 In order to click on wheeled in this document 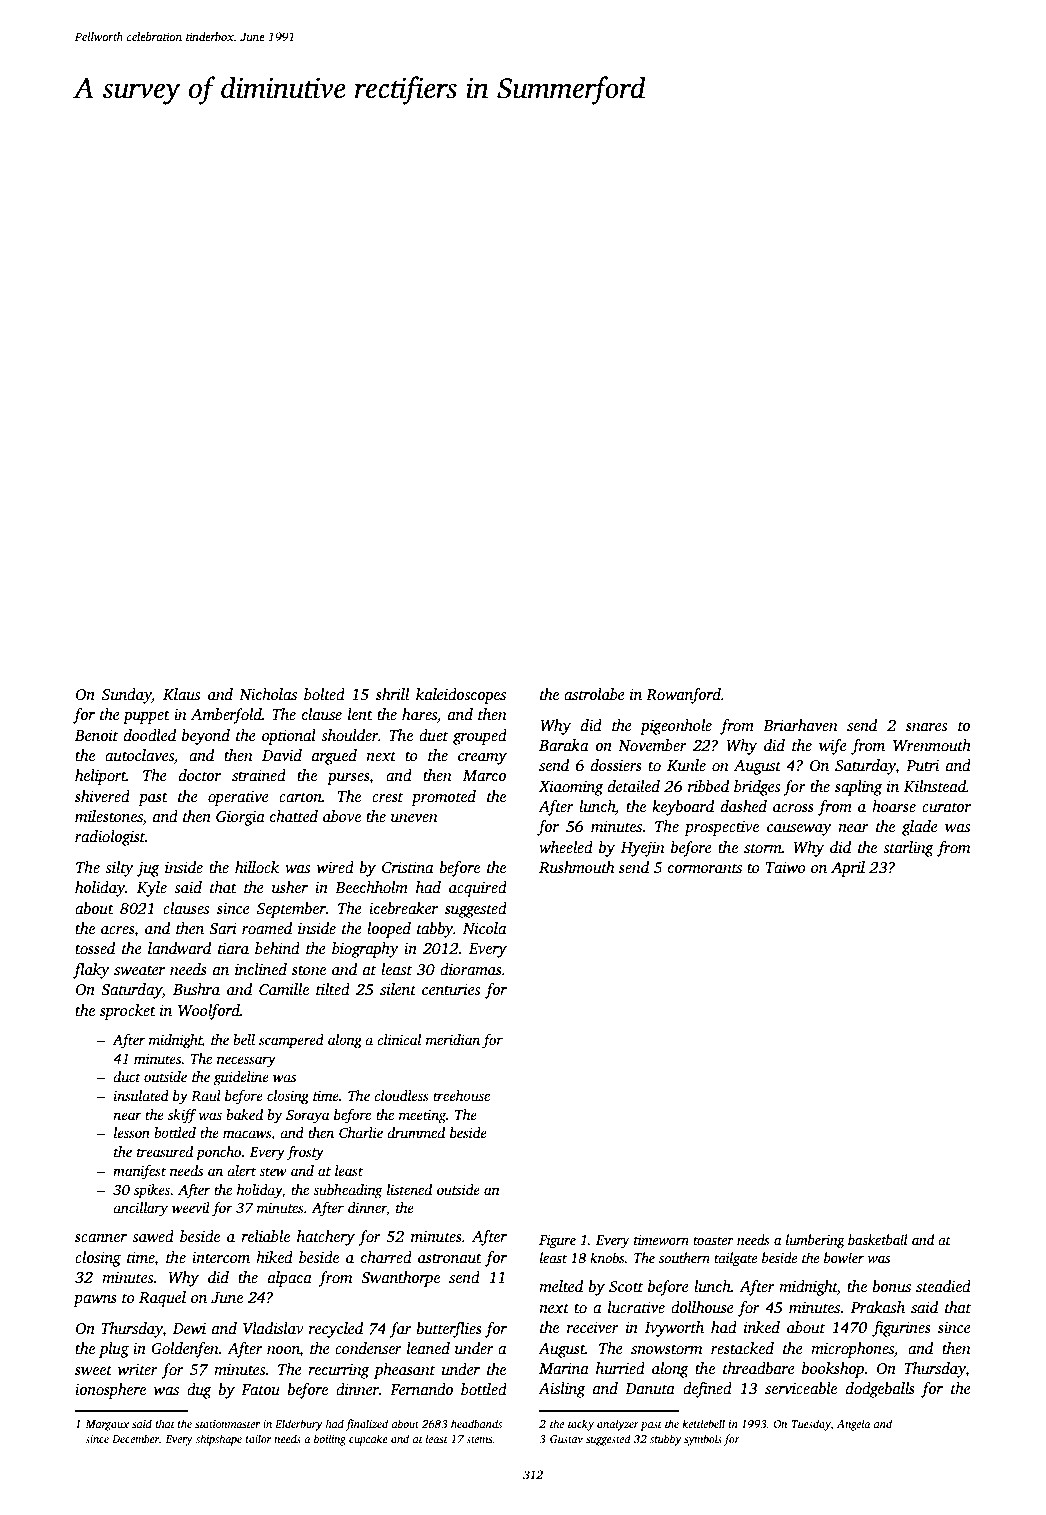, I will do `click(566, 847)`.
